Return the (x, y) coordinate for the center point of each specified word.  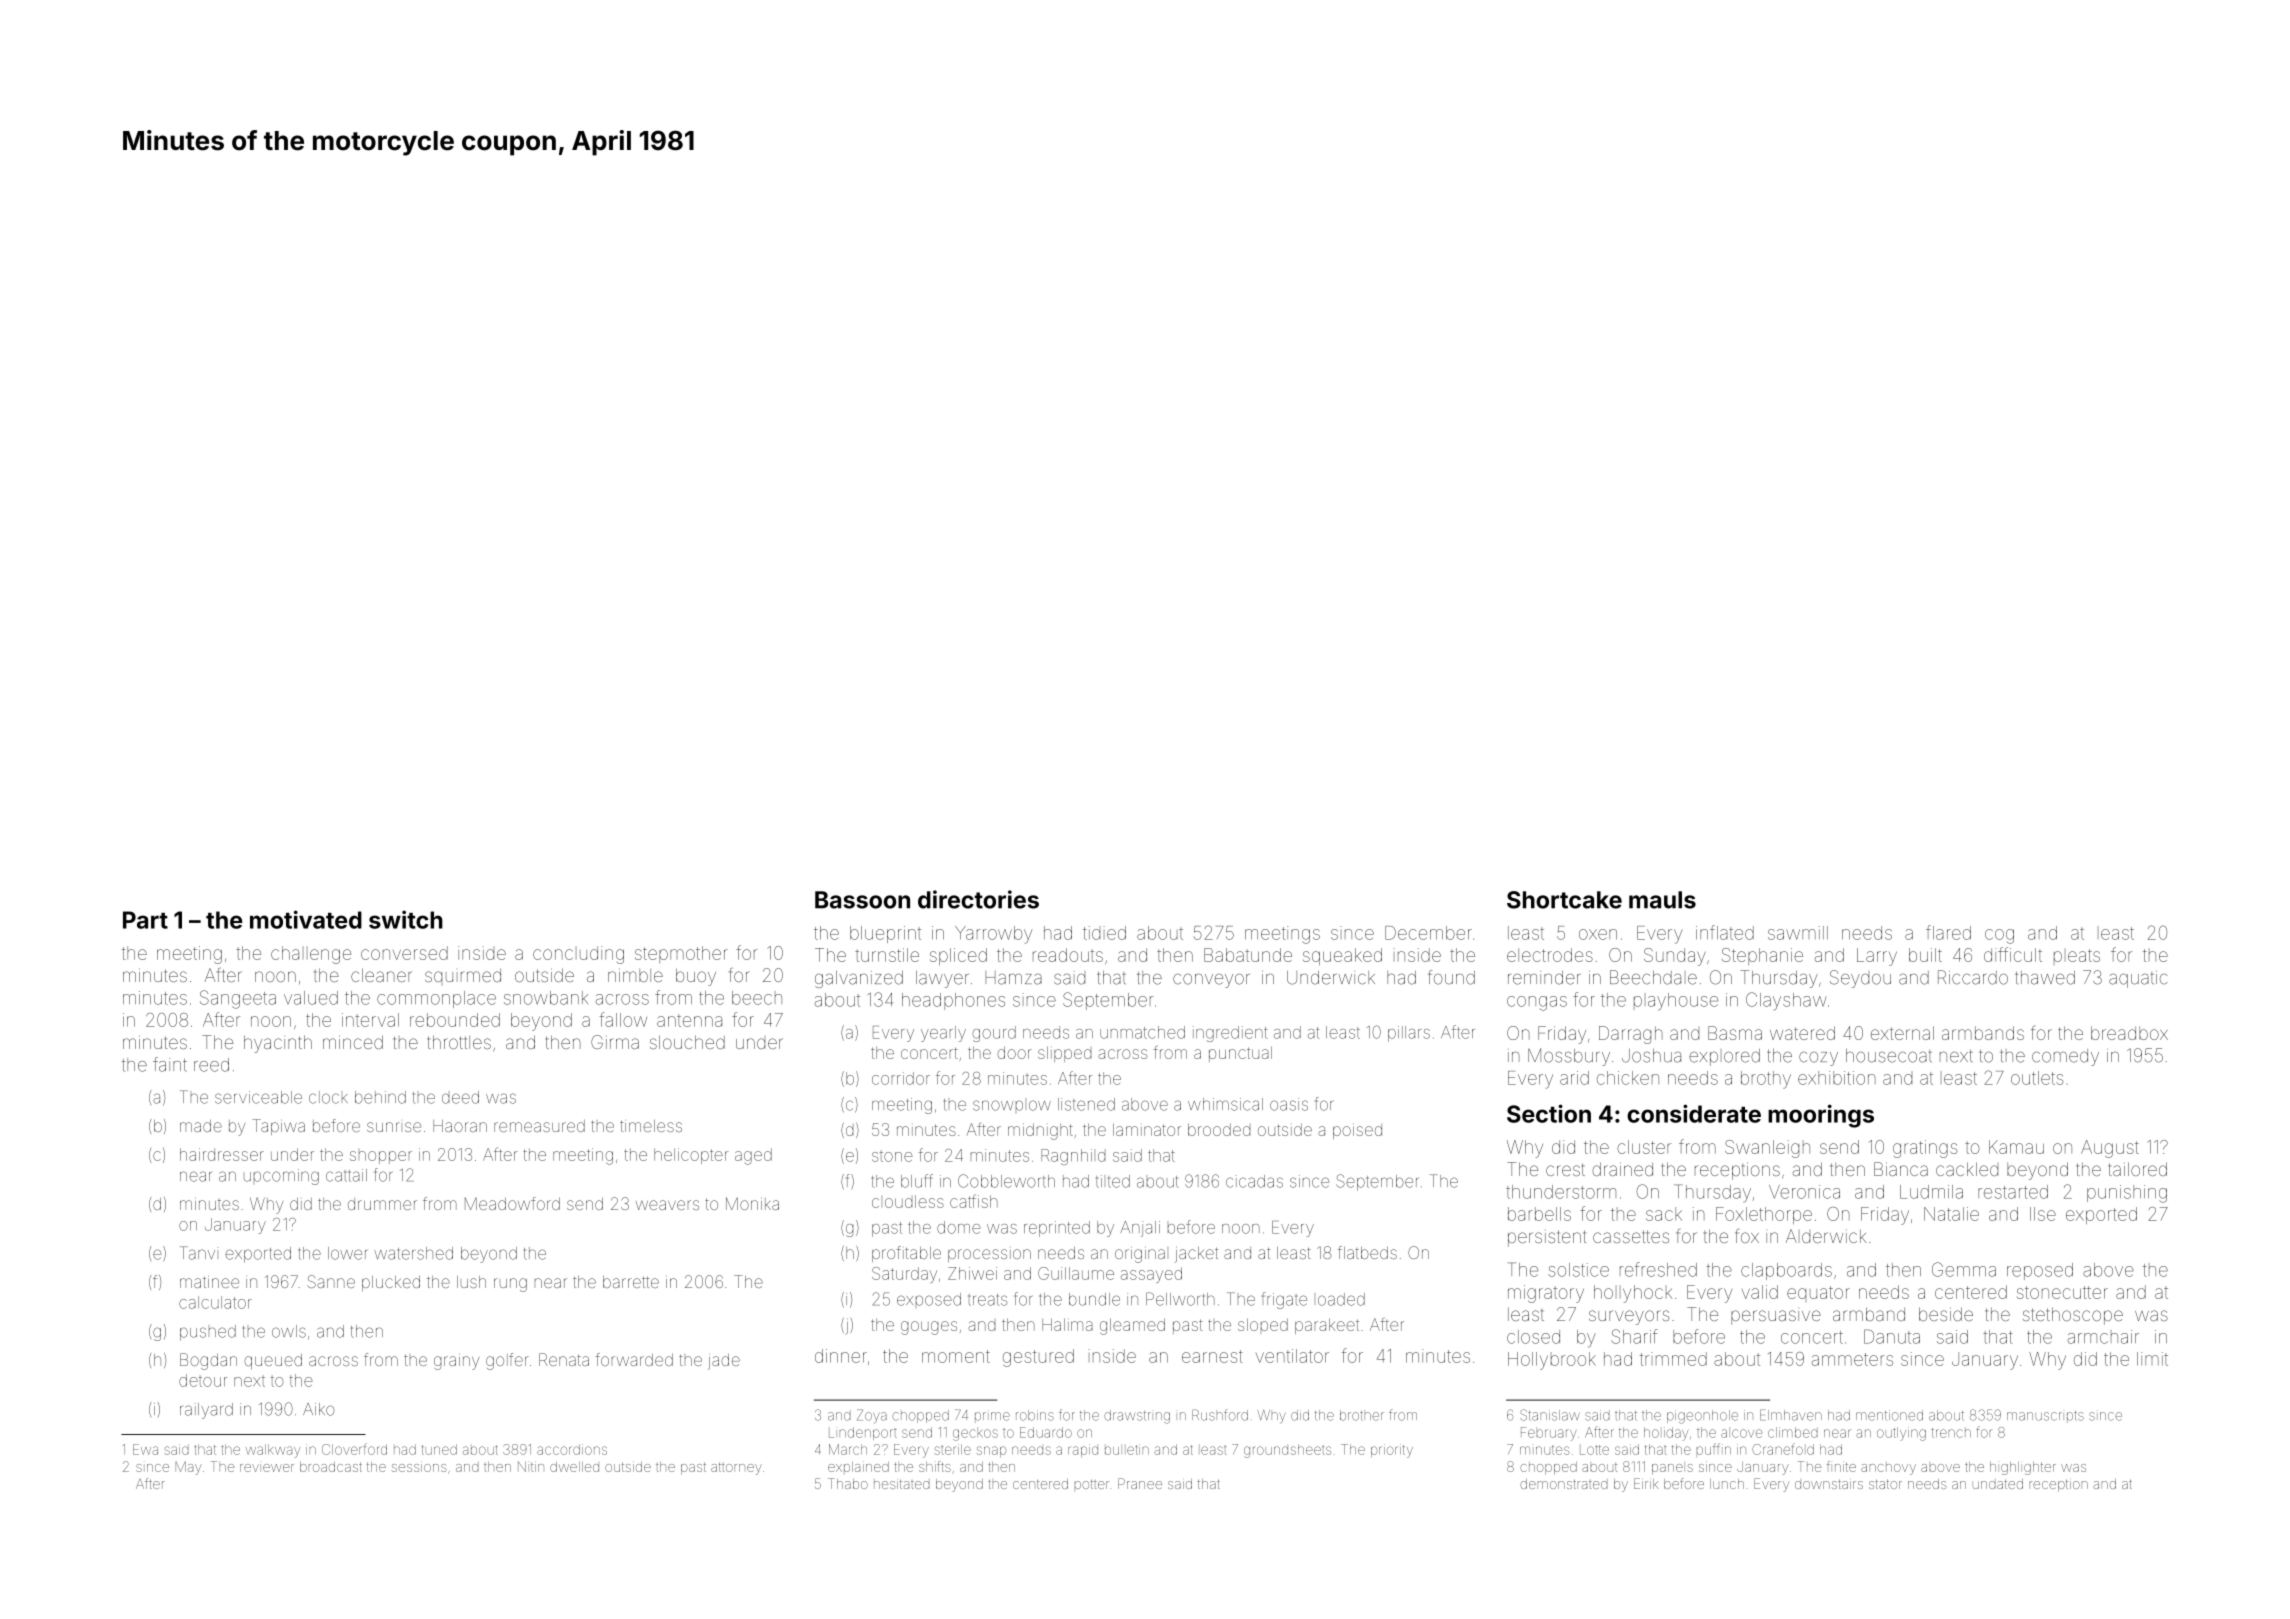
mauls (1662, 900)
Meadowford (512, 1203)
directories (978, 899)
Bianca (1901, 1169)
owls (289, 1331)
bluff (917, 1181)
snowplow (1012, 1105)
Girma (615, 1042)
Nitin (531, 1466)
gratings (1925, 1149)
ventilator (1292, 1356)
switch (406, 919)
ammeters (1852, 1359)
